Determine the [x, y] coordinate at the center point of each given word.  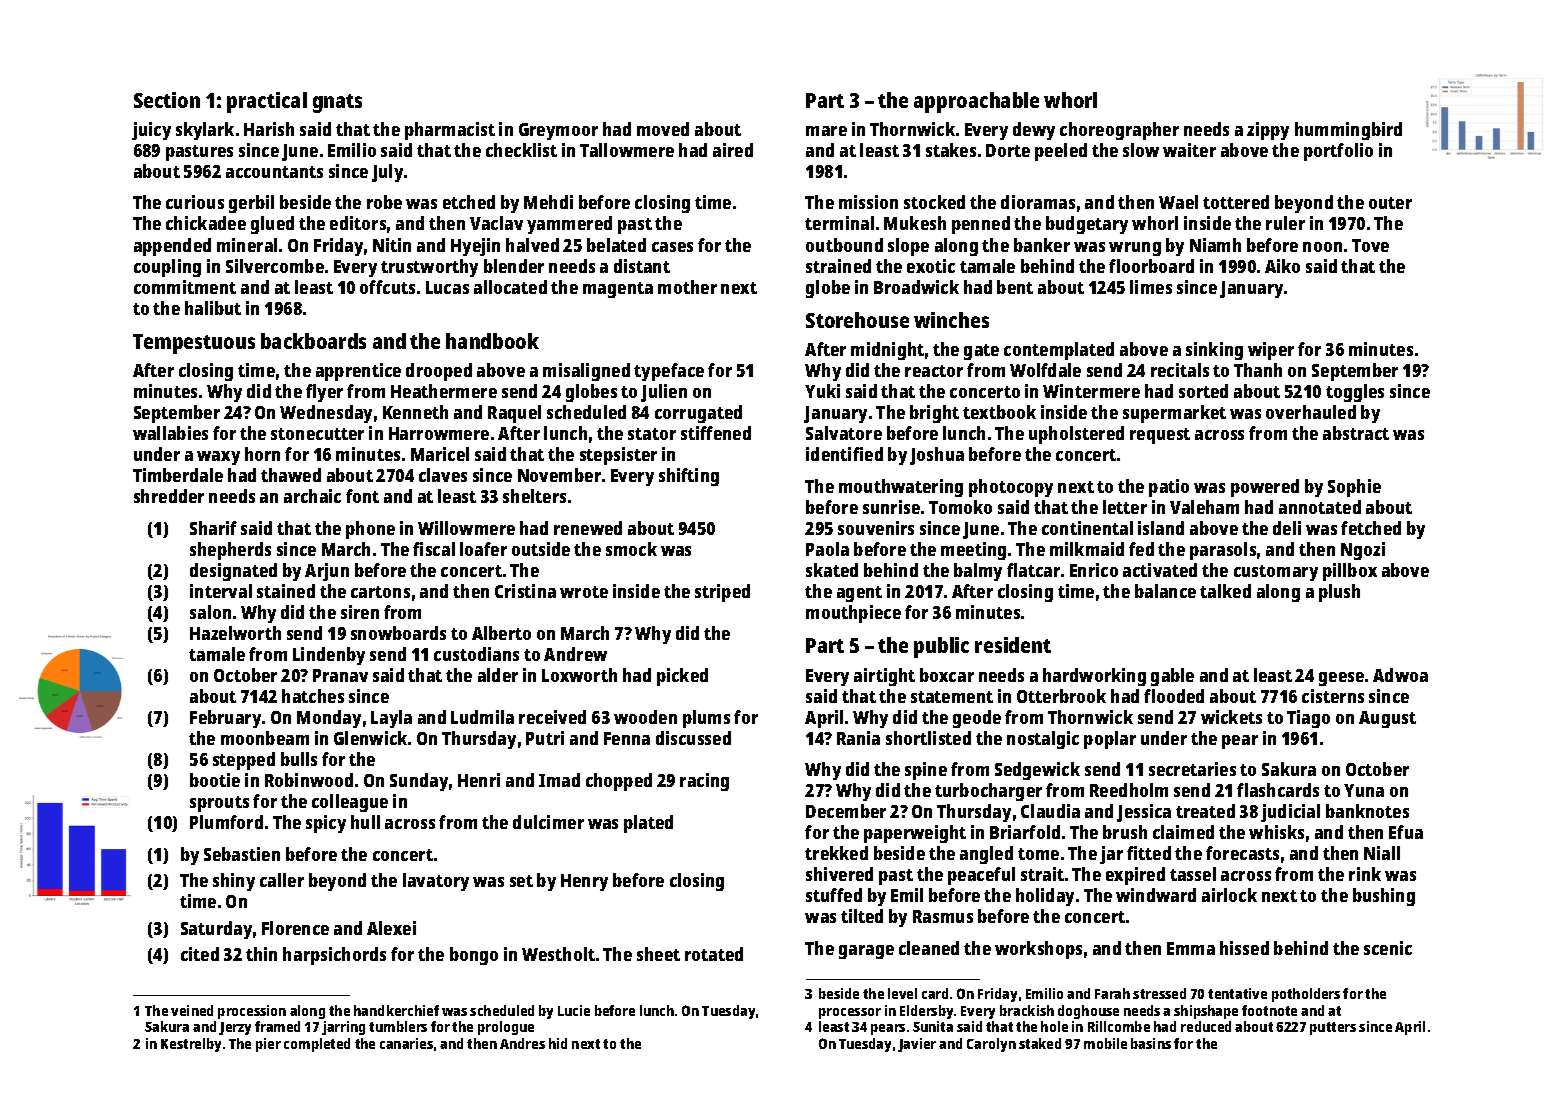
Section [167, 100]
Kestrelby [191, 1045]
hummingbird [1348, 131]
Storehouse [857, 320]
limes [1151, 287]
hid [558, 1043]
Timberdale [178, 475]
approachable [976, 102]
